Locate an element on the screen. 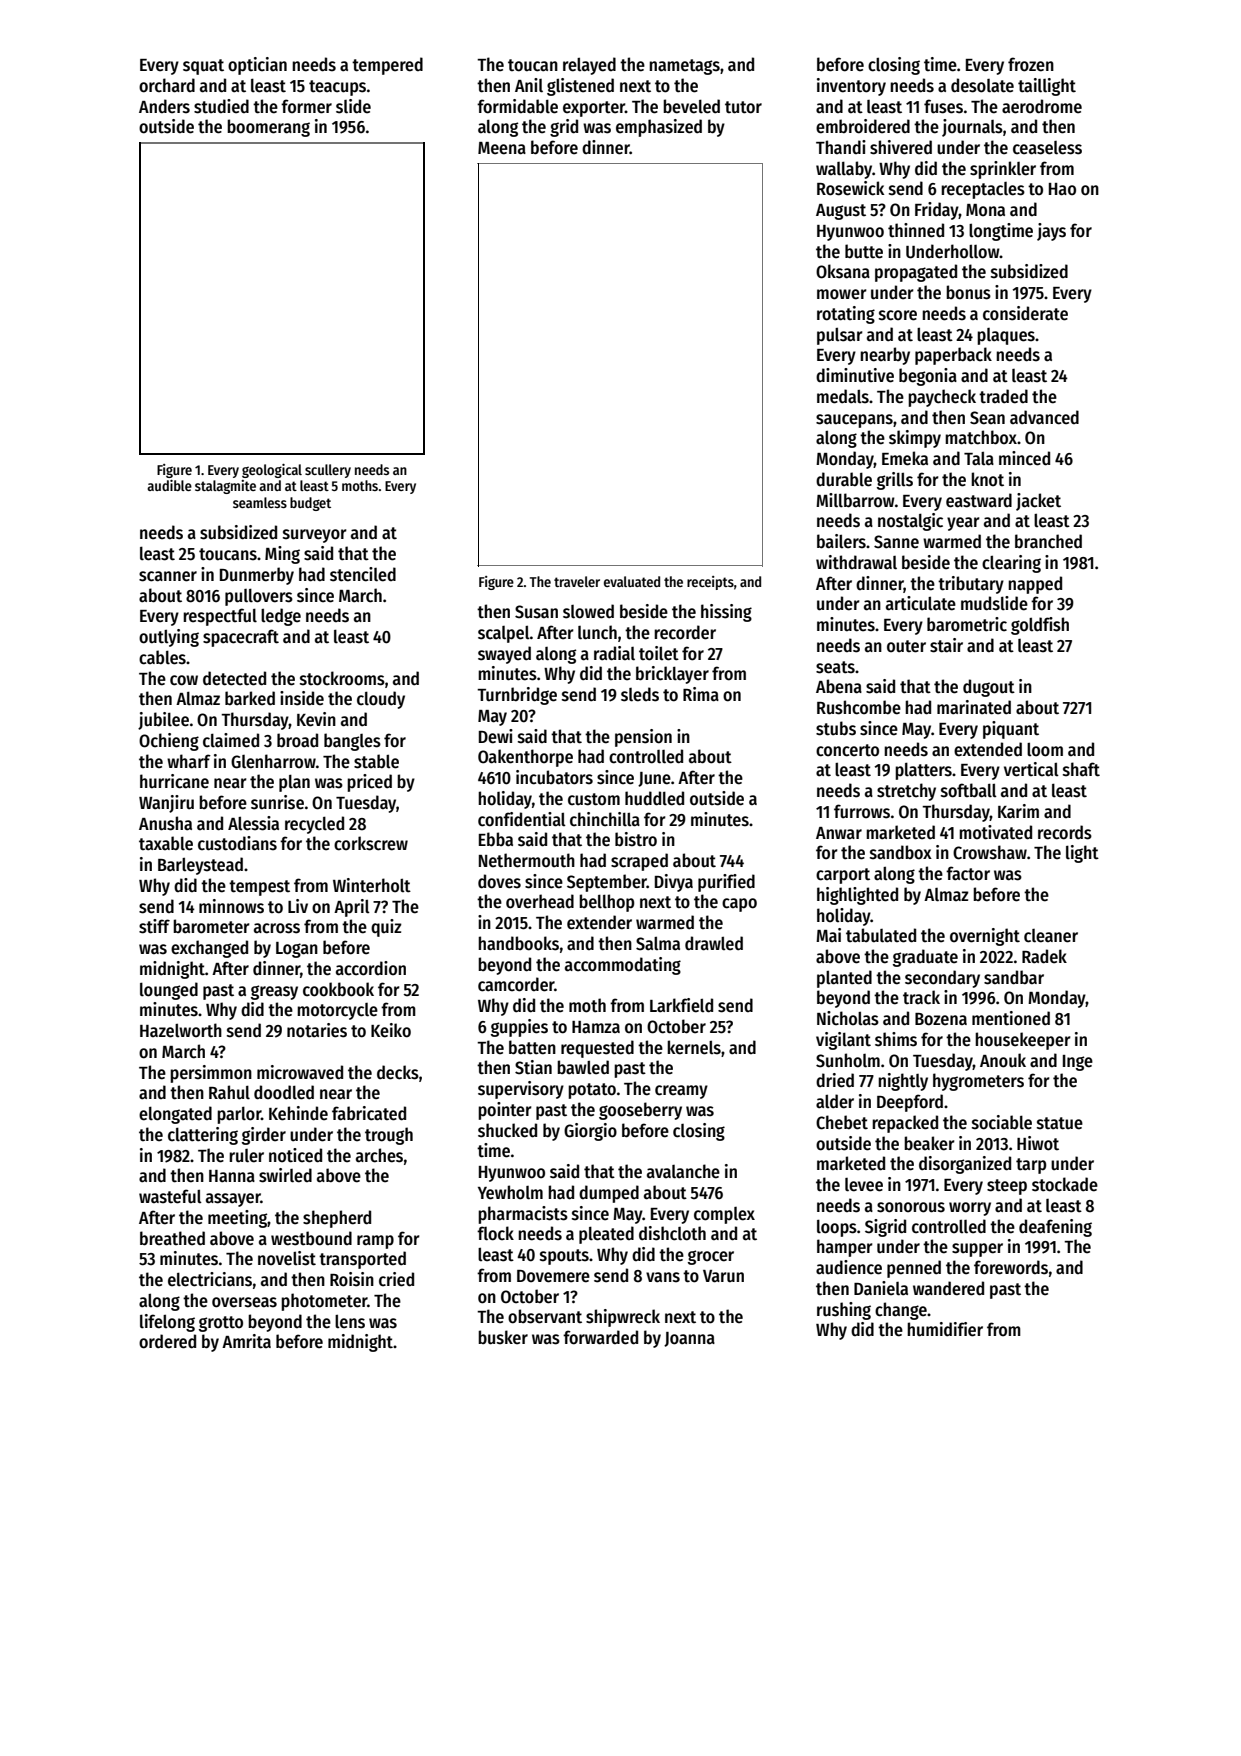  audible is located at coordinates (169, 485).
